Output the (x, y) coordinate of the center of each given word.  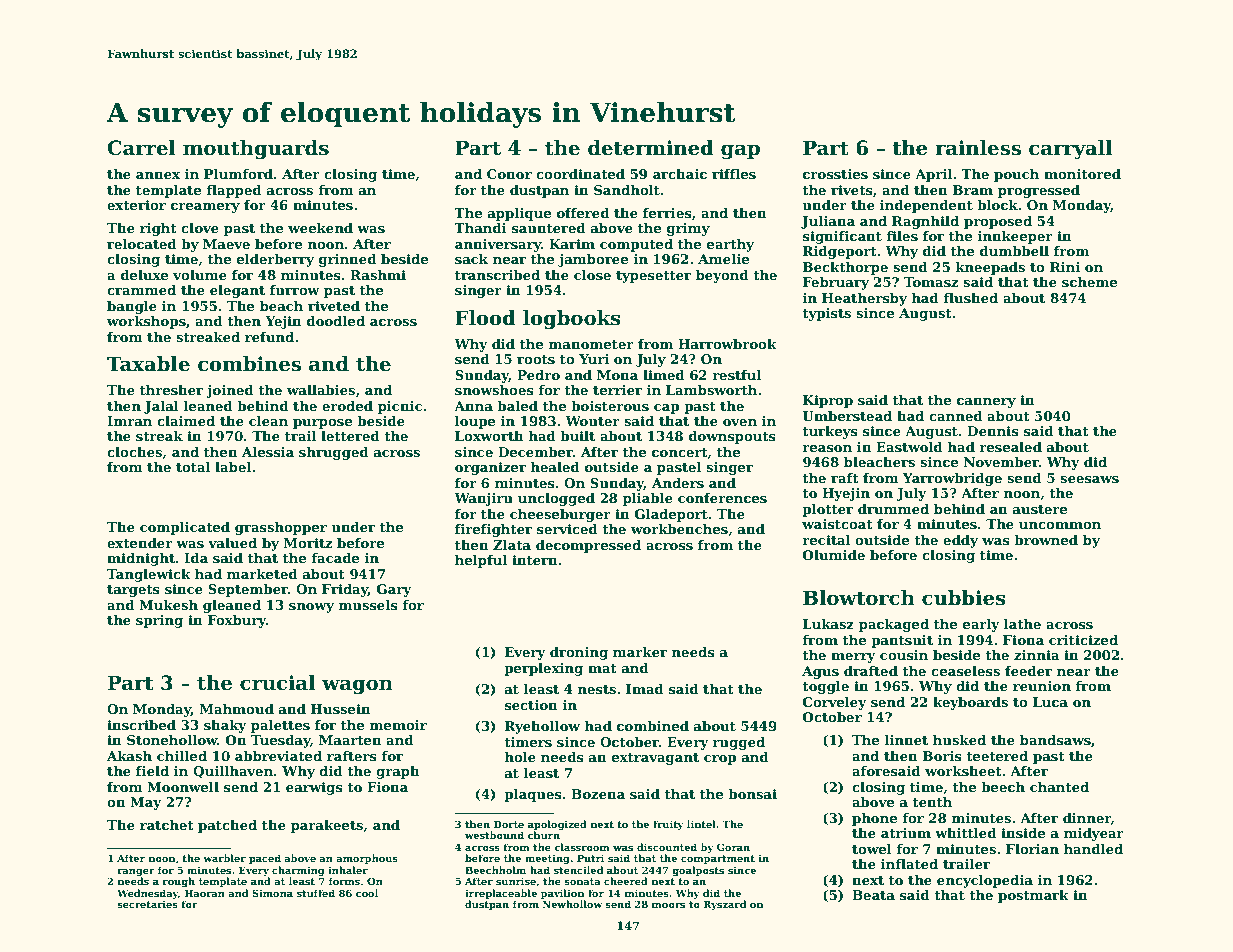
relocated (142, 244)
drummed (893, 509)
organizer (490, 468)
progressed (1039, 191)
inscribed (141, 725)
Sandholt (627, 190)
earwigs (314, 788)
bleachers (879, 462)
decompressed (588, 546)
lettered (350, 436)
